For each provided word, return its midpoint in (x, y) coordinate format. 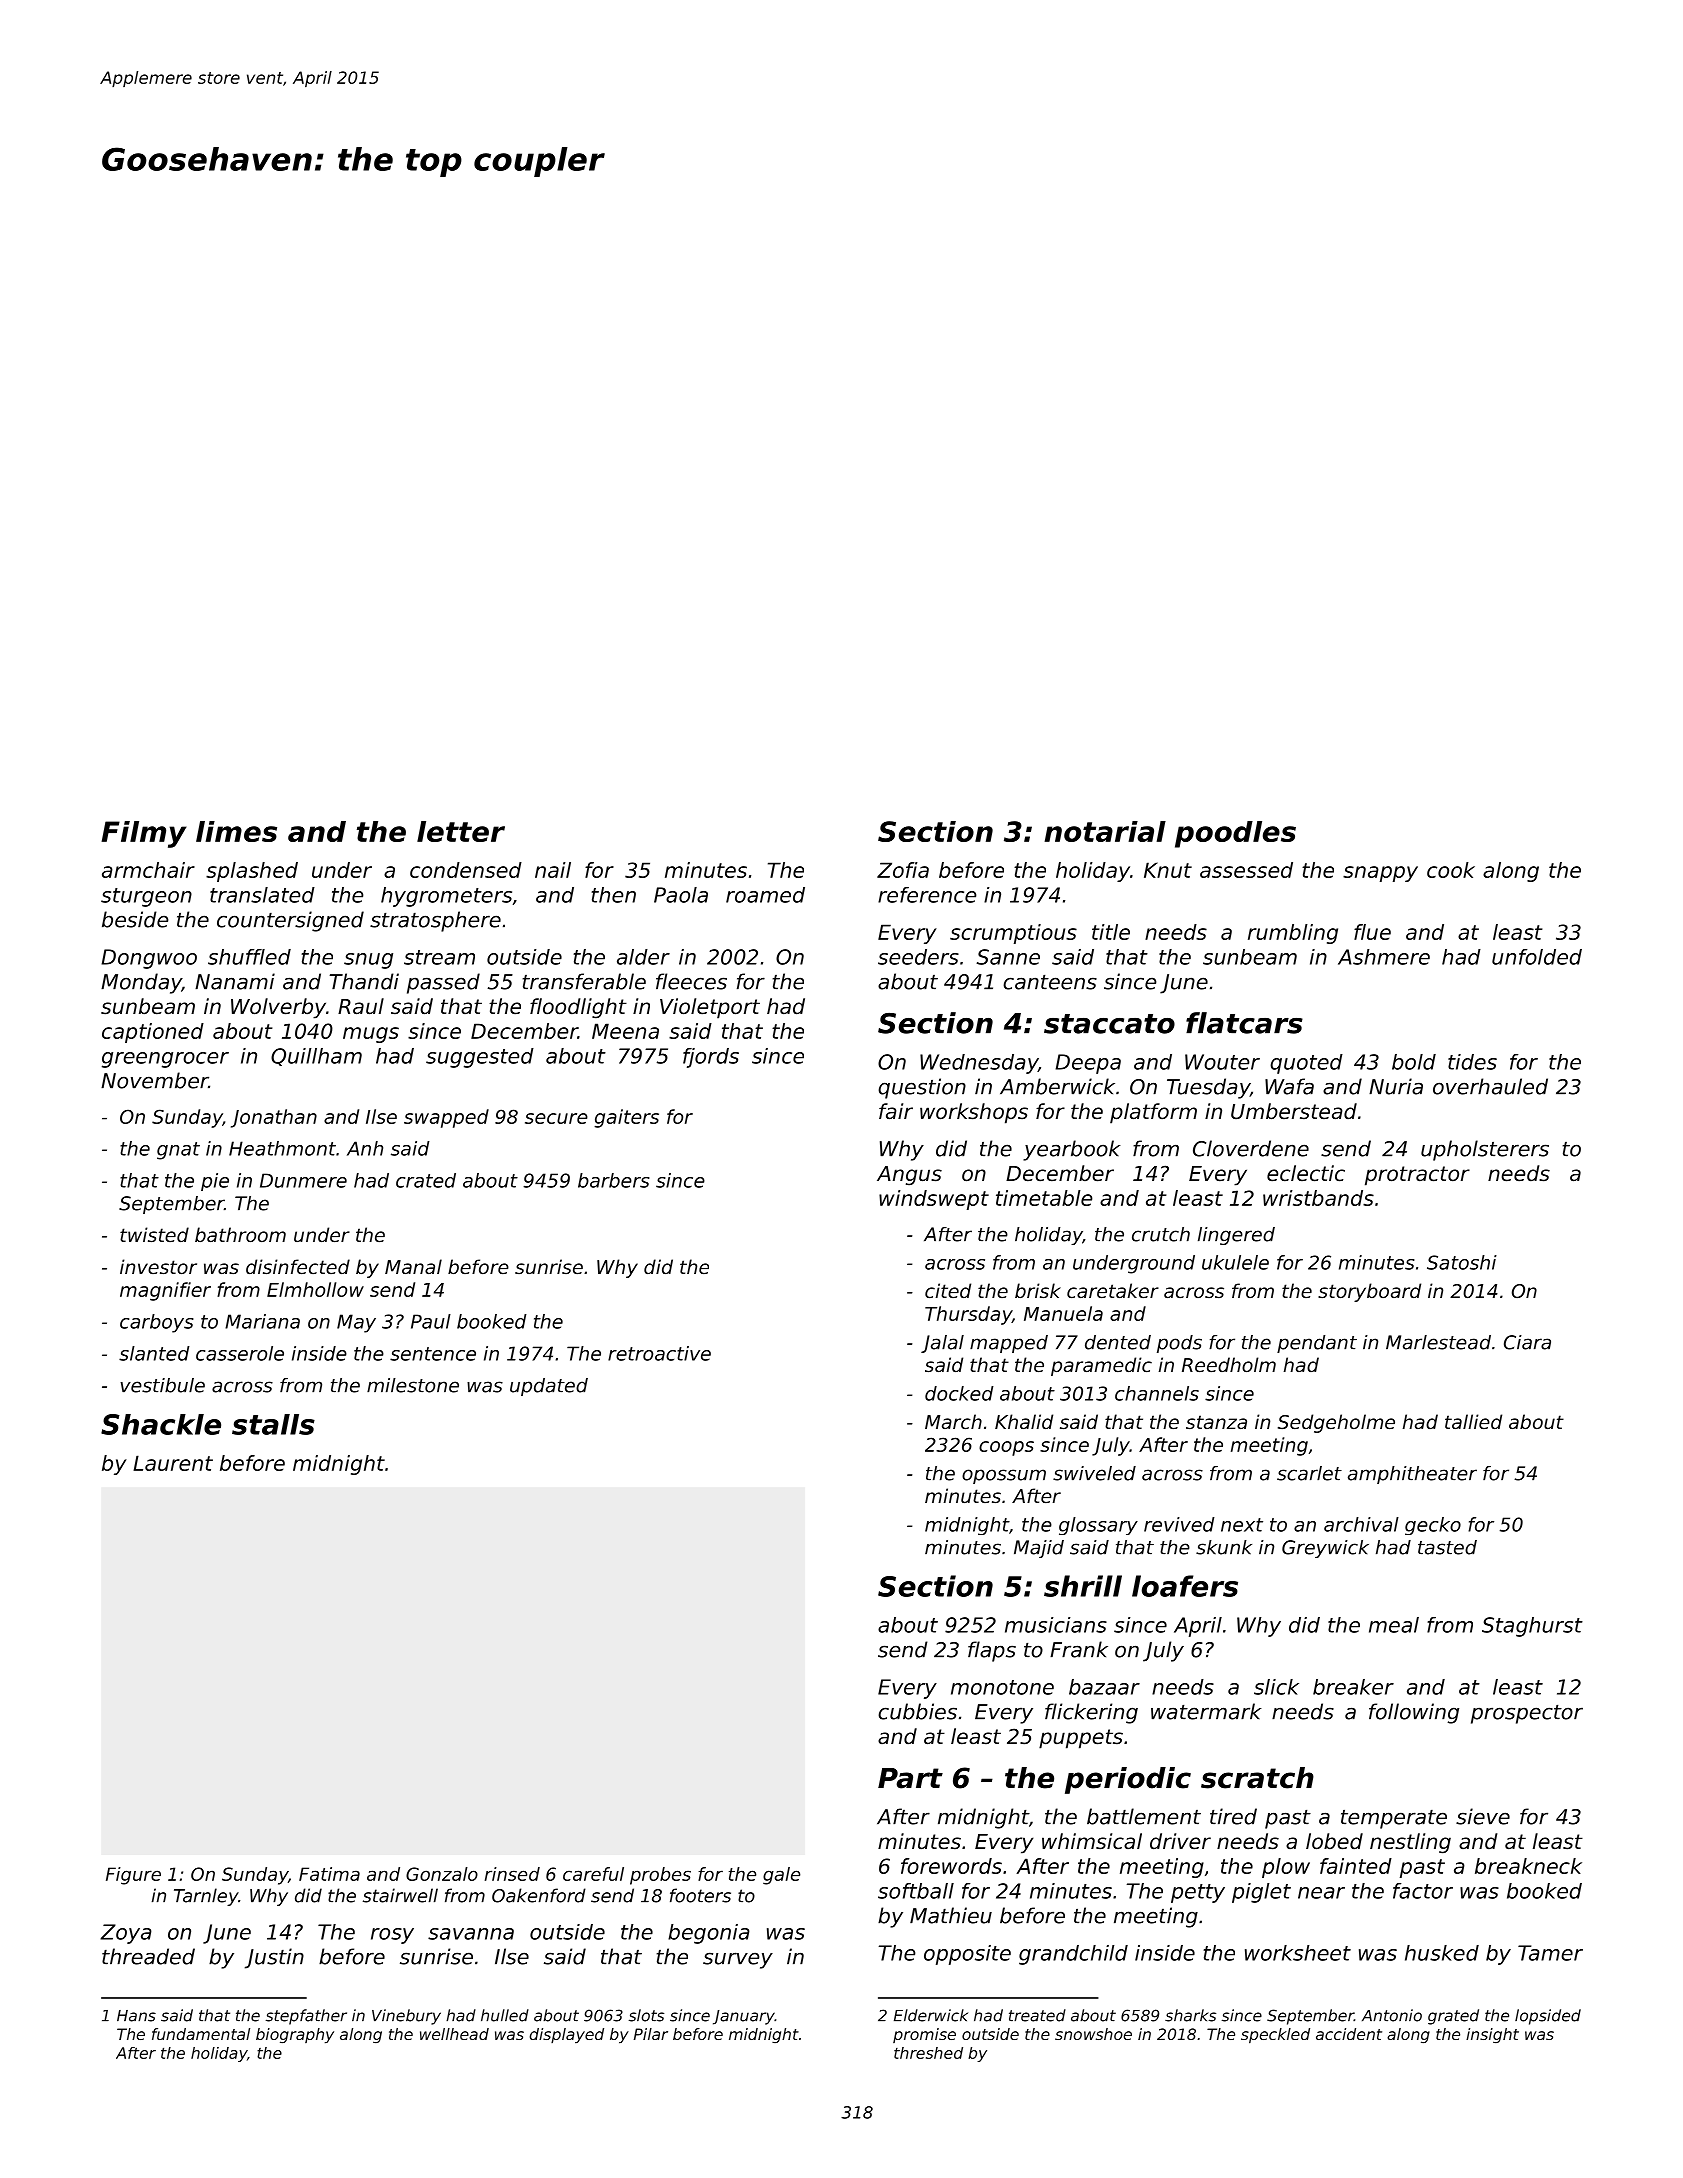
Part (910, 1778)
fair (896, 1111)
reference (927, 895)
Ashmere (1384, 957)
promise (924, 2035)
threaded (148, 1956)
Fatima (329, 1874)
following (1414, 1713)
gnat (178, 1151)
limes (236, 831)
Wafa (1289, 1086)
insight (1492, 2035)
